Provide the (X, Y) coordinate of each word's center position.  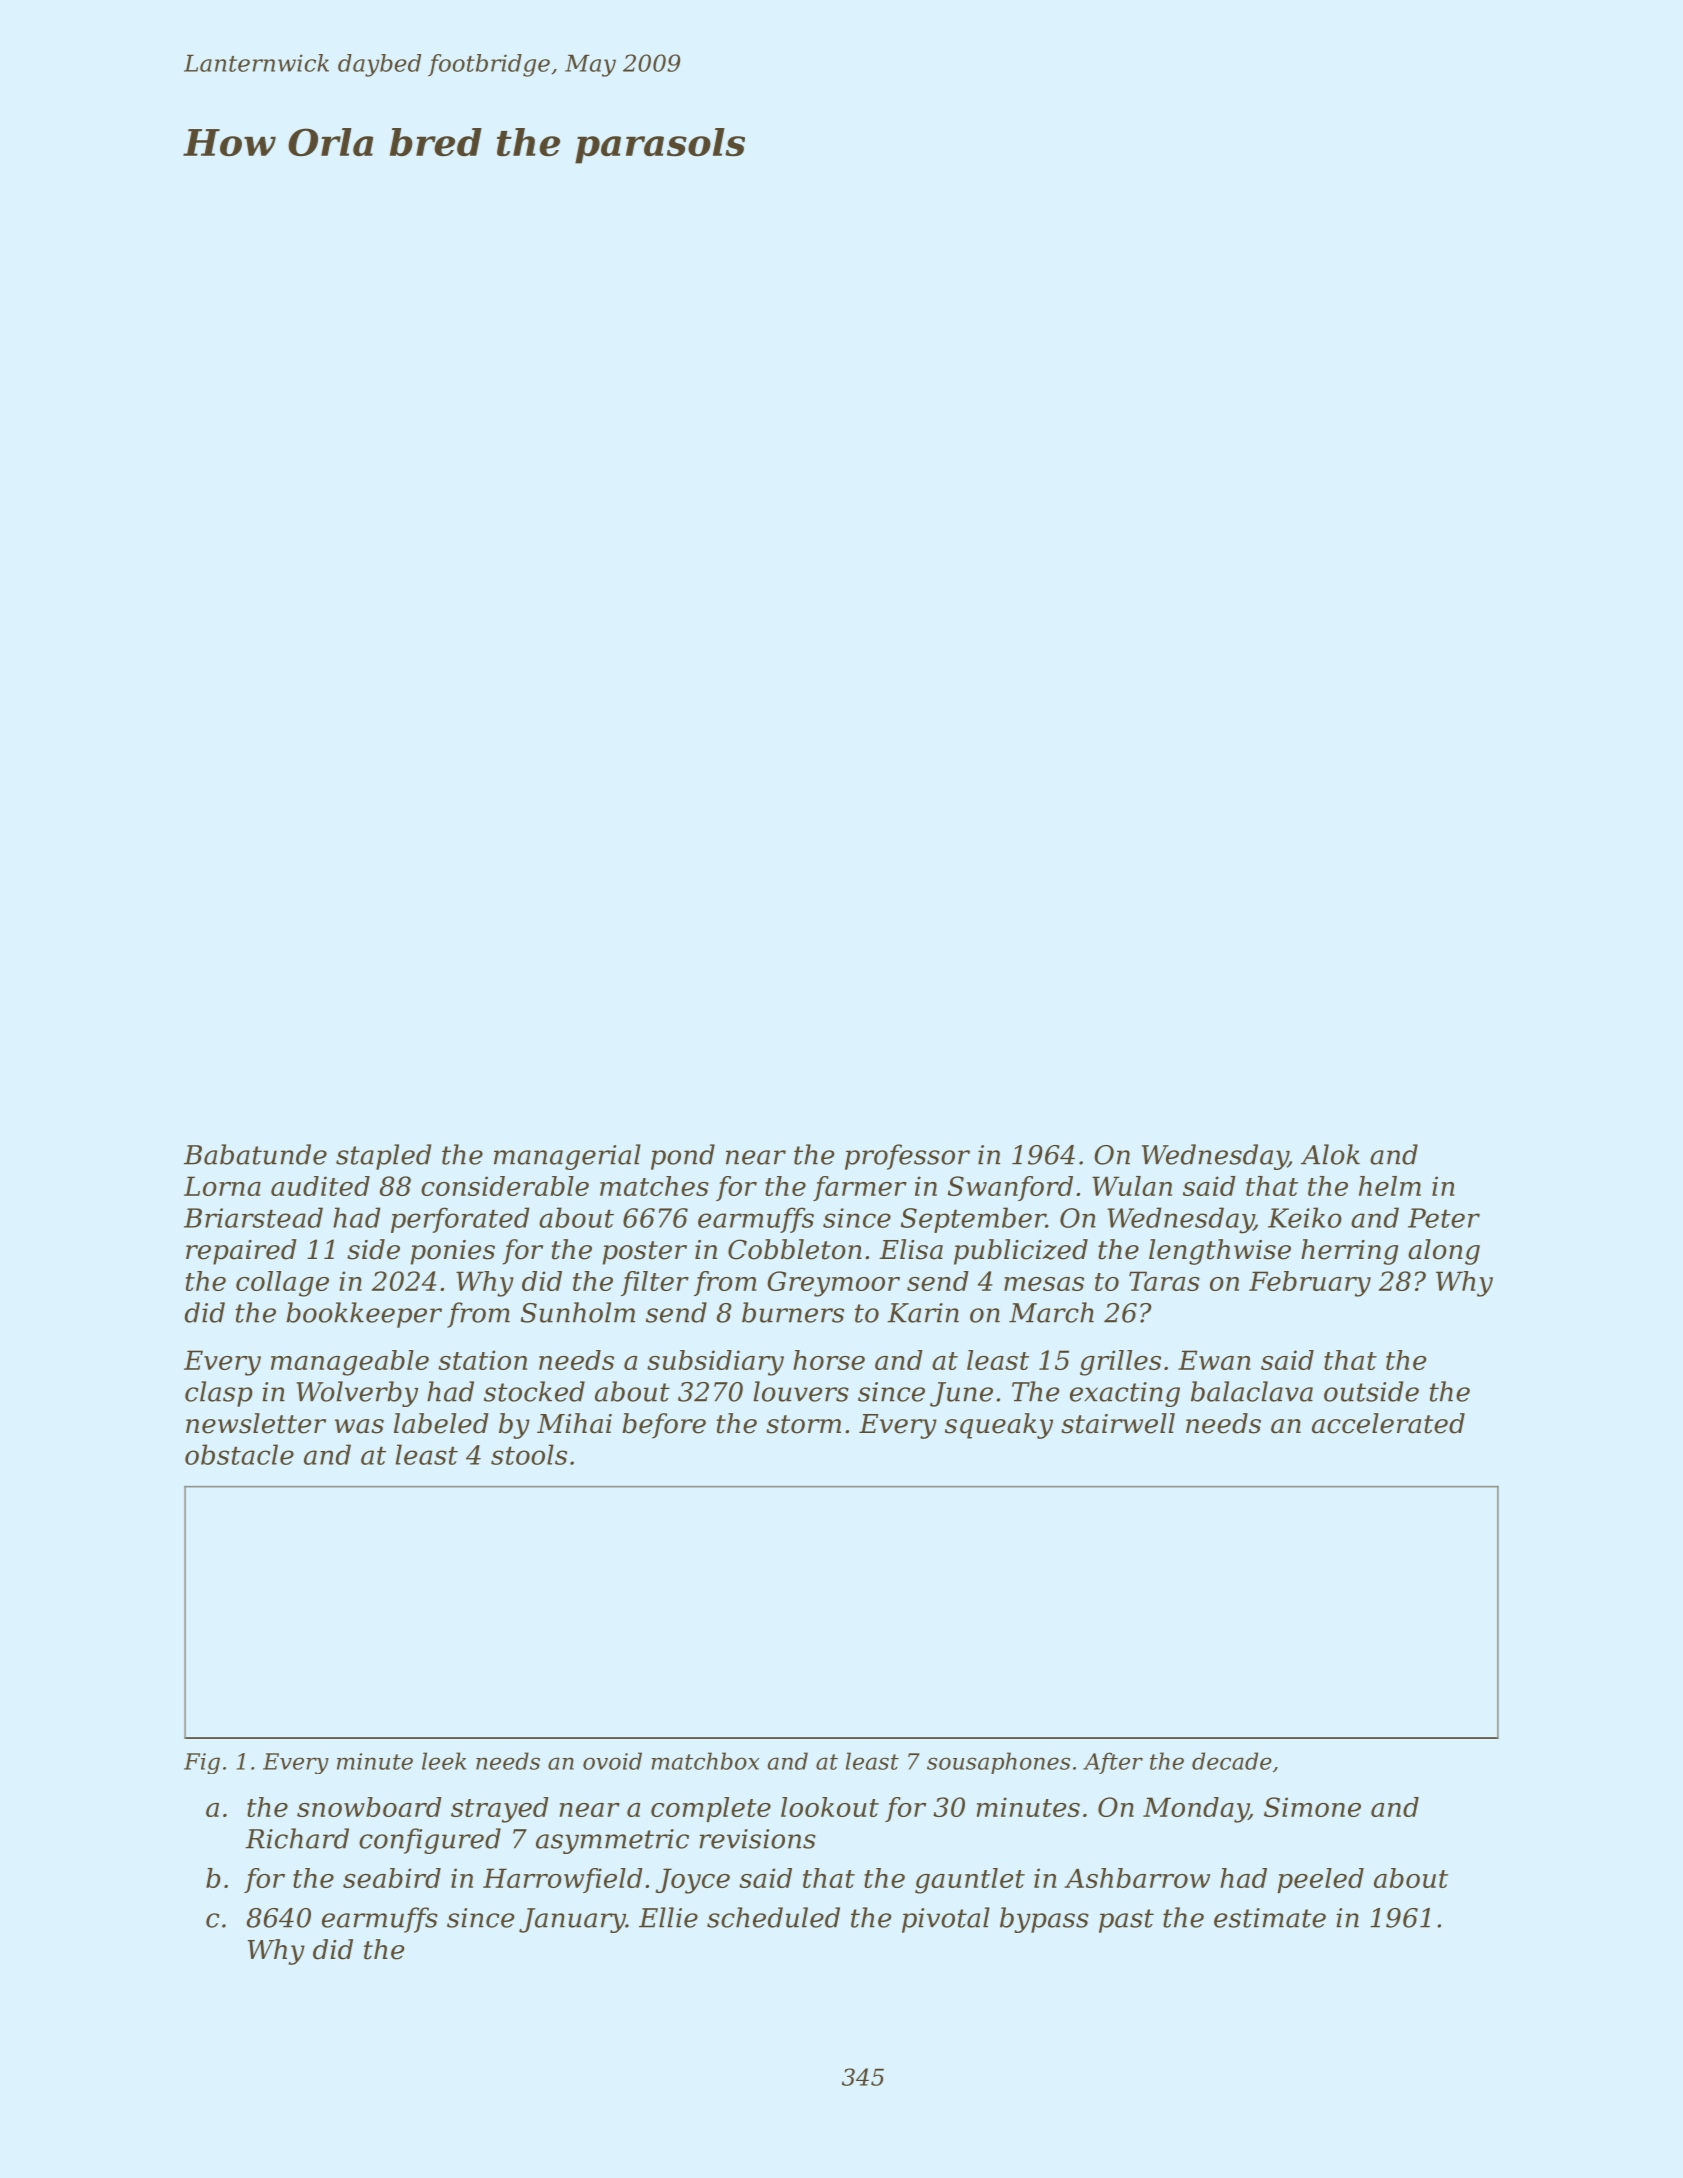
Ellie (668, 1917)
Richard (297, 1838)
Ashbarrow (1137, 1878)
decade (1232, 1761)
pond (683, 1157)
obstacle (239, 1454)
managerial (567, 1157)
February (1310, 1284)
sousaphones (998, 1763)
